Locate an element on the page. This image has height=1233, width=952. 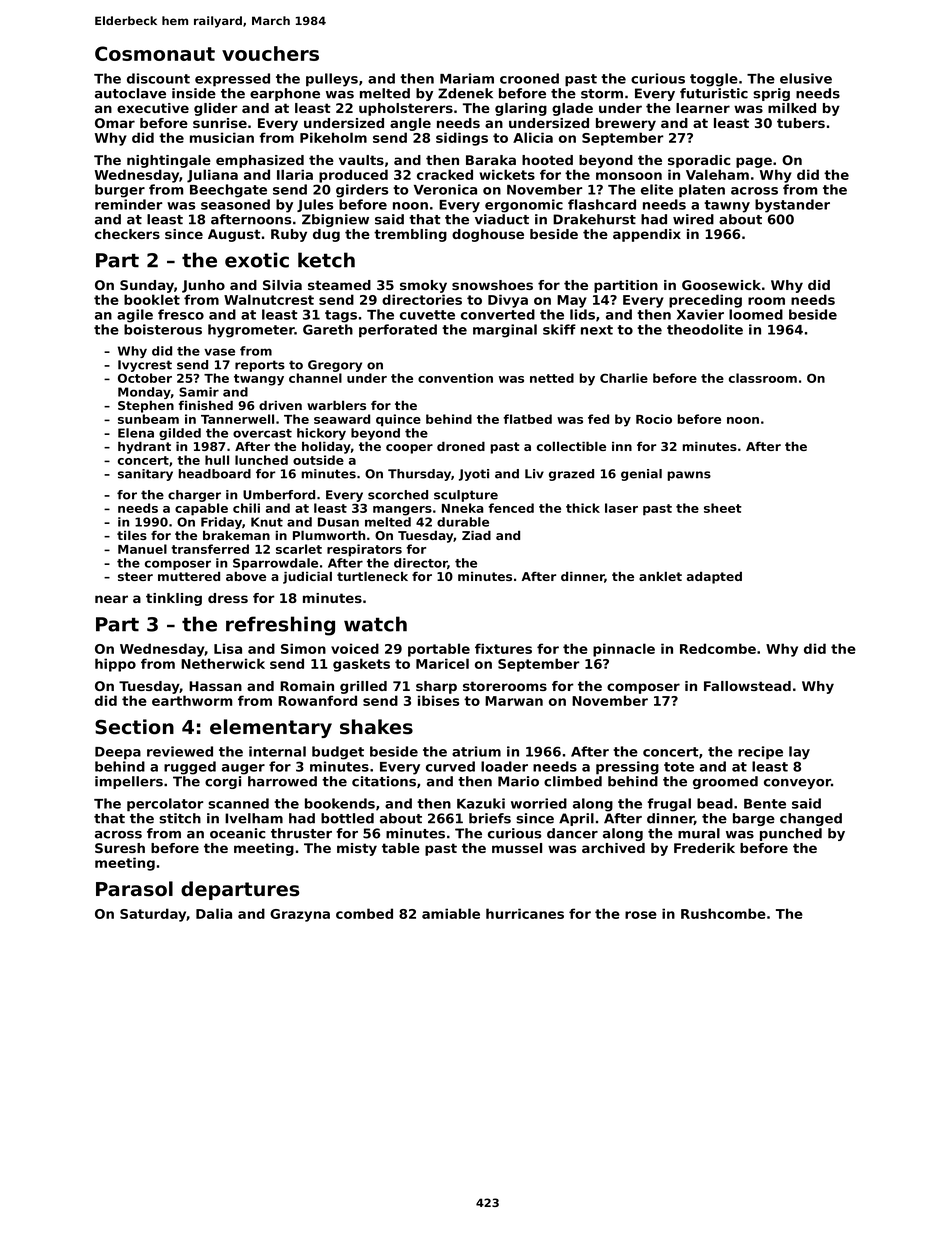
Simon is located at coordinates (303, 648).
